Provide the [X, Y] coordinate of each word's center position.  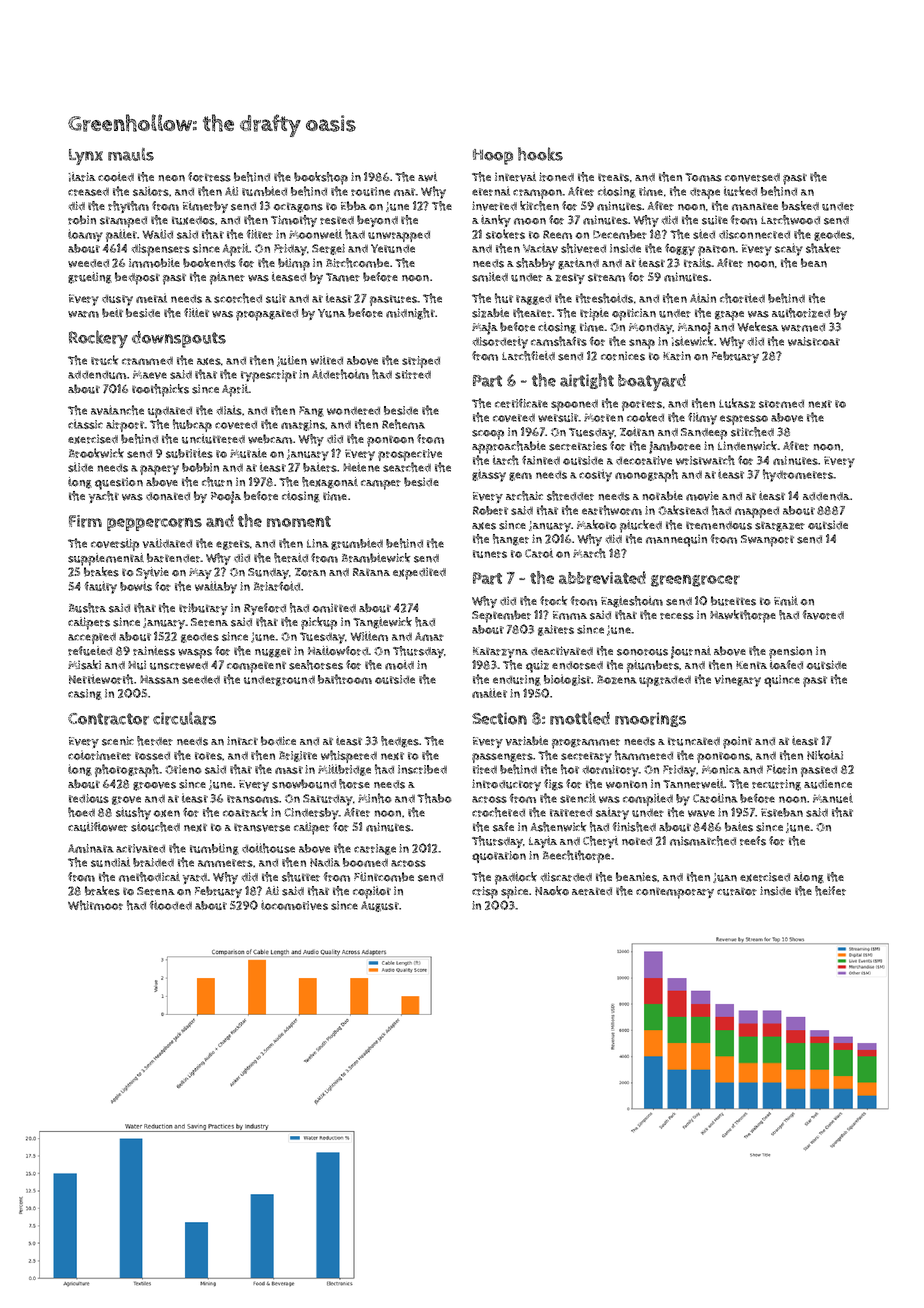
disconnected [754, 234]
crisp [485, 892]
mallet [489, 693]
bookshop [321, 178]
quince [782, 681]
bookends [209, 263]
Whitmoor [95, 905]
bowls [136, 586]
